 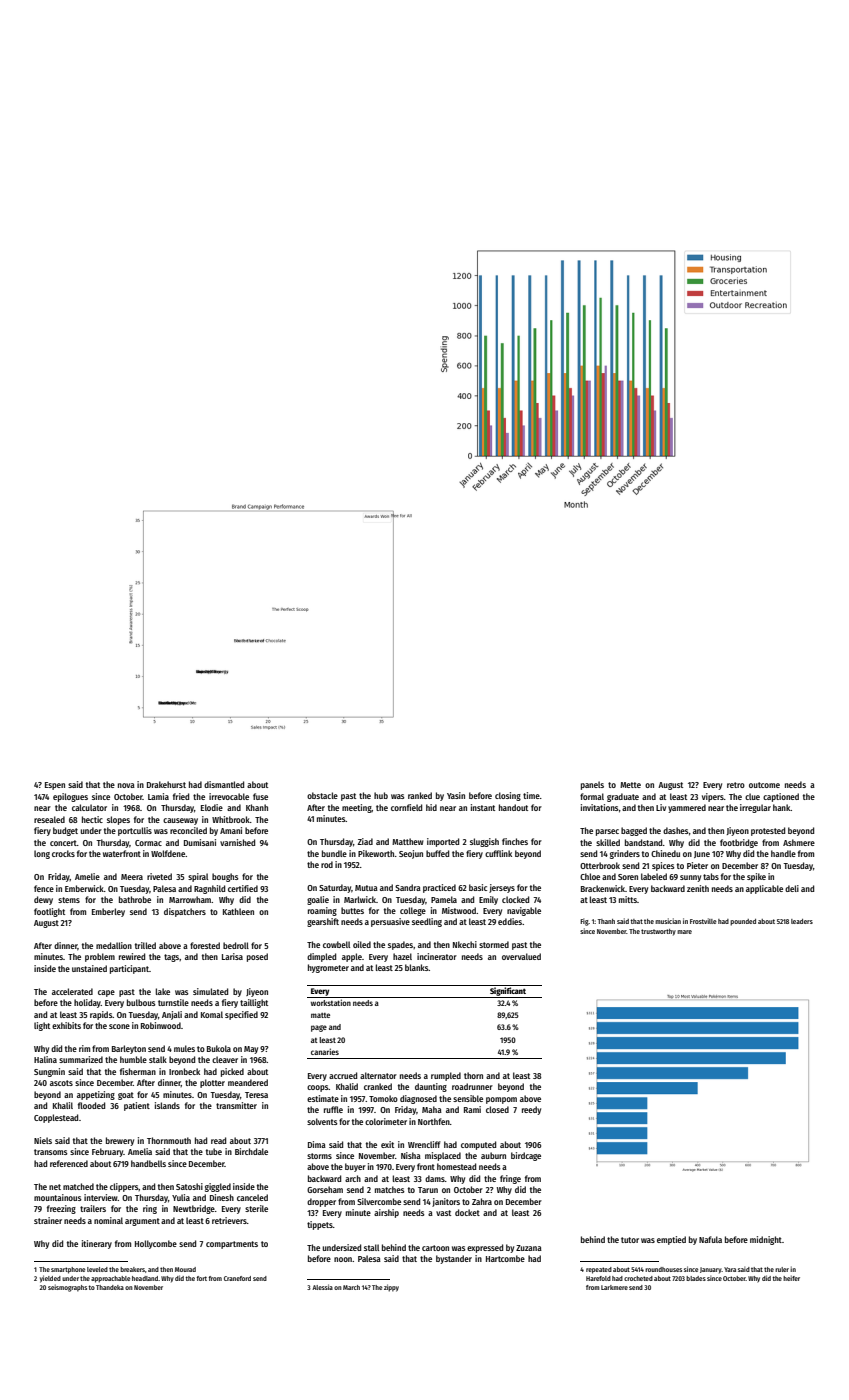 I want to click on canaries, so click(x=325, y=1051).
